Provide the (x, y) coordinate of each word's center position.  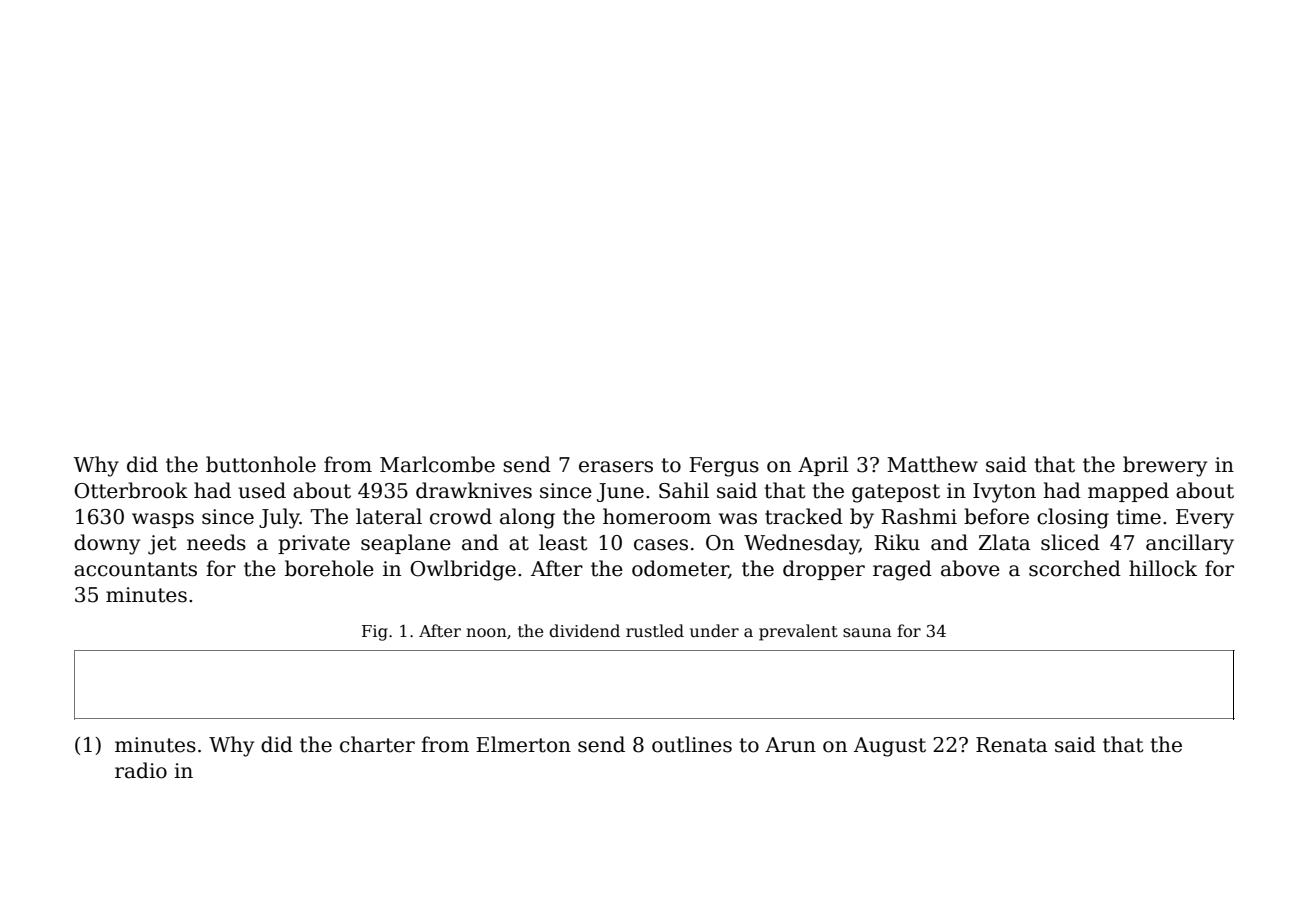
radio (141, 770)
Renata (1011, 745)
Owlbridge (463, 570)
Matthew (932, 464)
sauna (867, 632)
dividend (584, 631)
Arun (790, 745)
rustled (655, 631)
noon (486, 632)
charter (377, 744)
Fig (375, 633)
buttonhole (261, 464)
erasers (616, 467)
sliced (1070, 542)
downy (107, 544)
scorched (1075, 568)
